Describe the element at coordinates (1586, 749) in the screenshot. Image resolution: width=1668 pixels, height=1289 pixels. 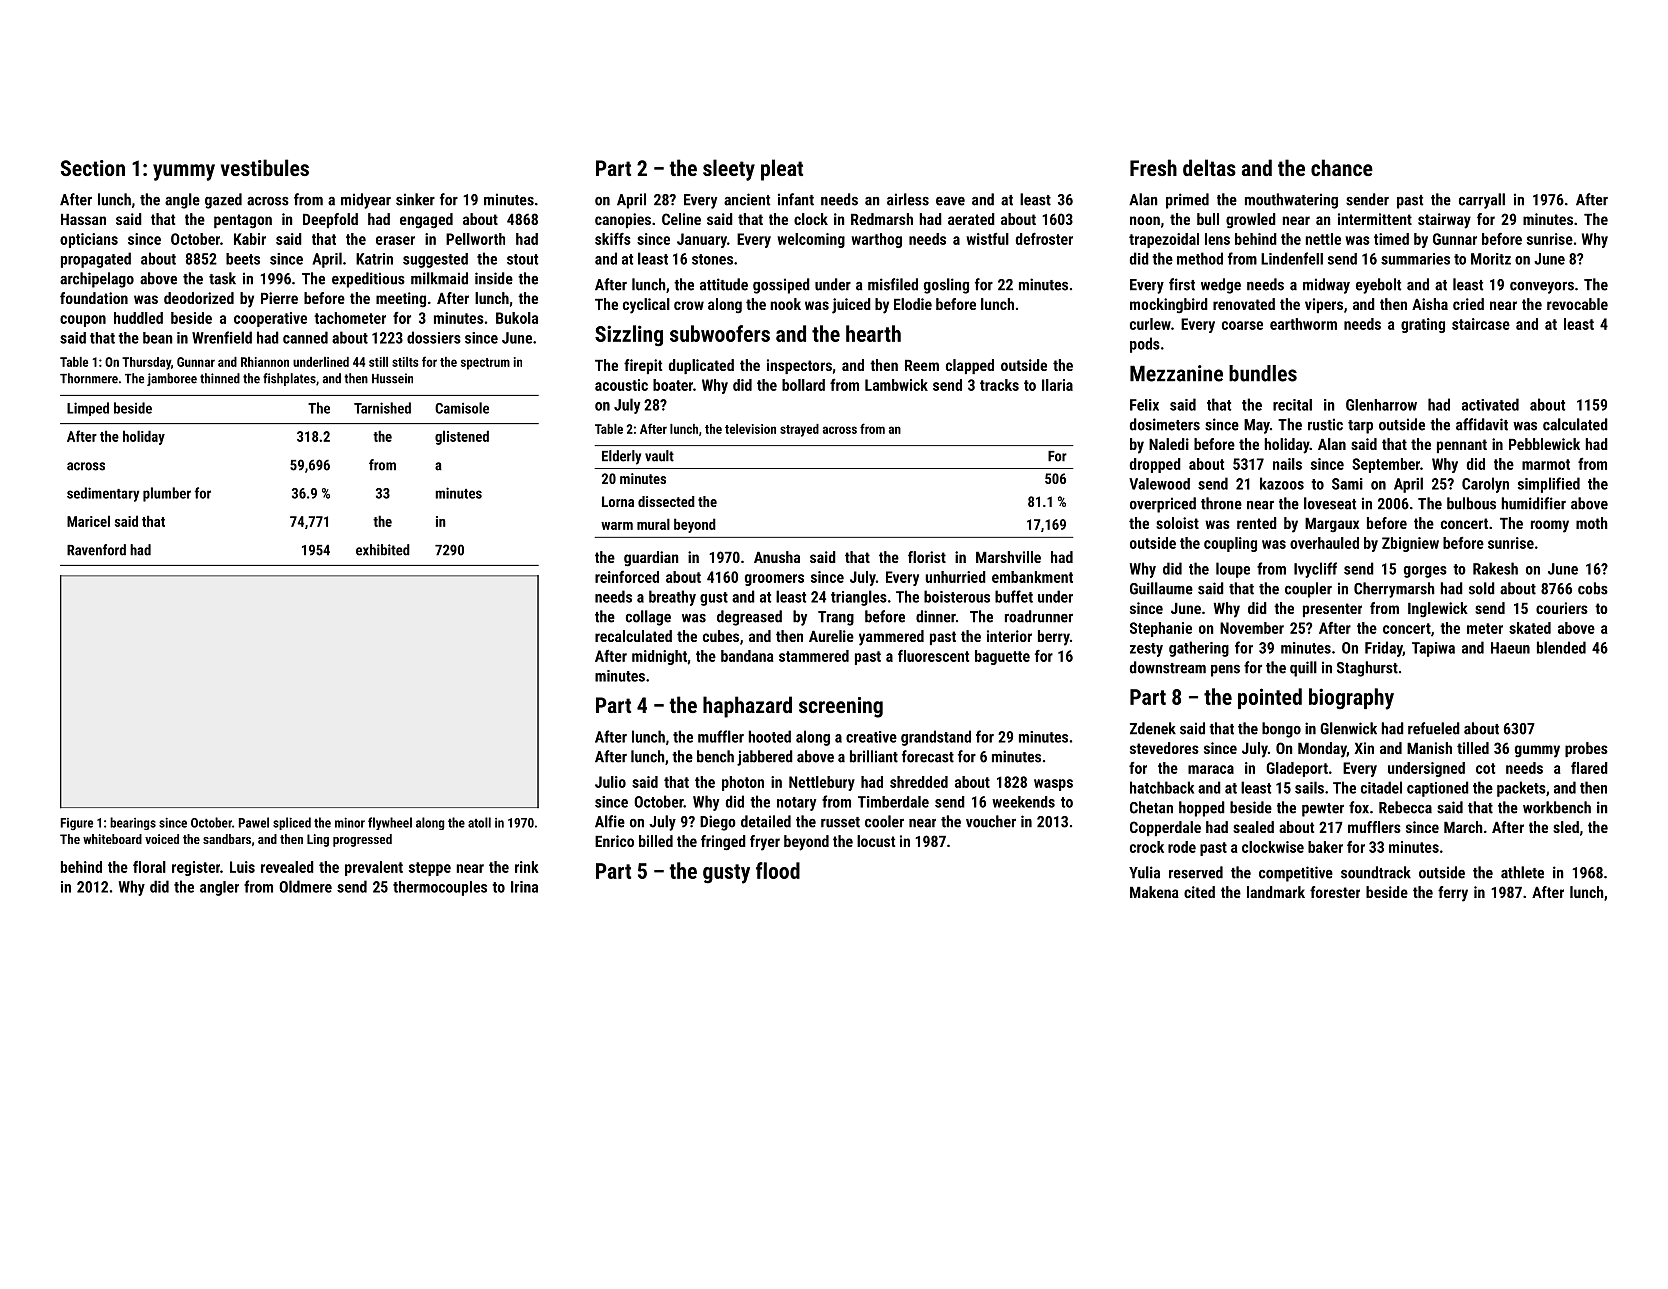
I see `probes` at that location.
